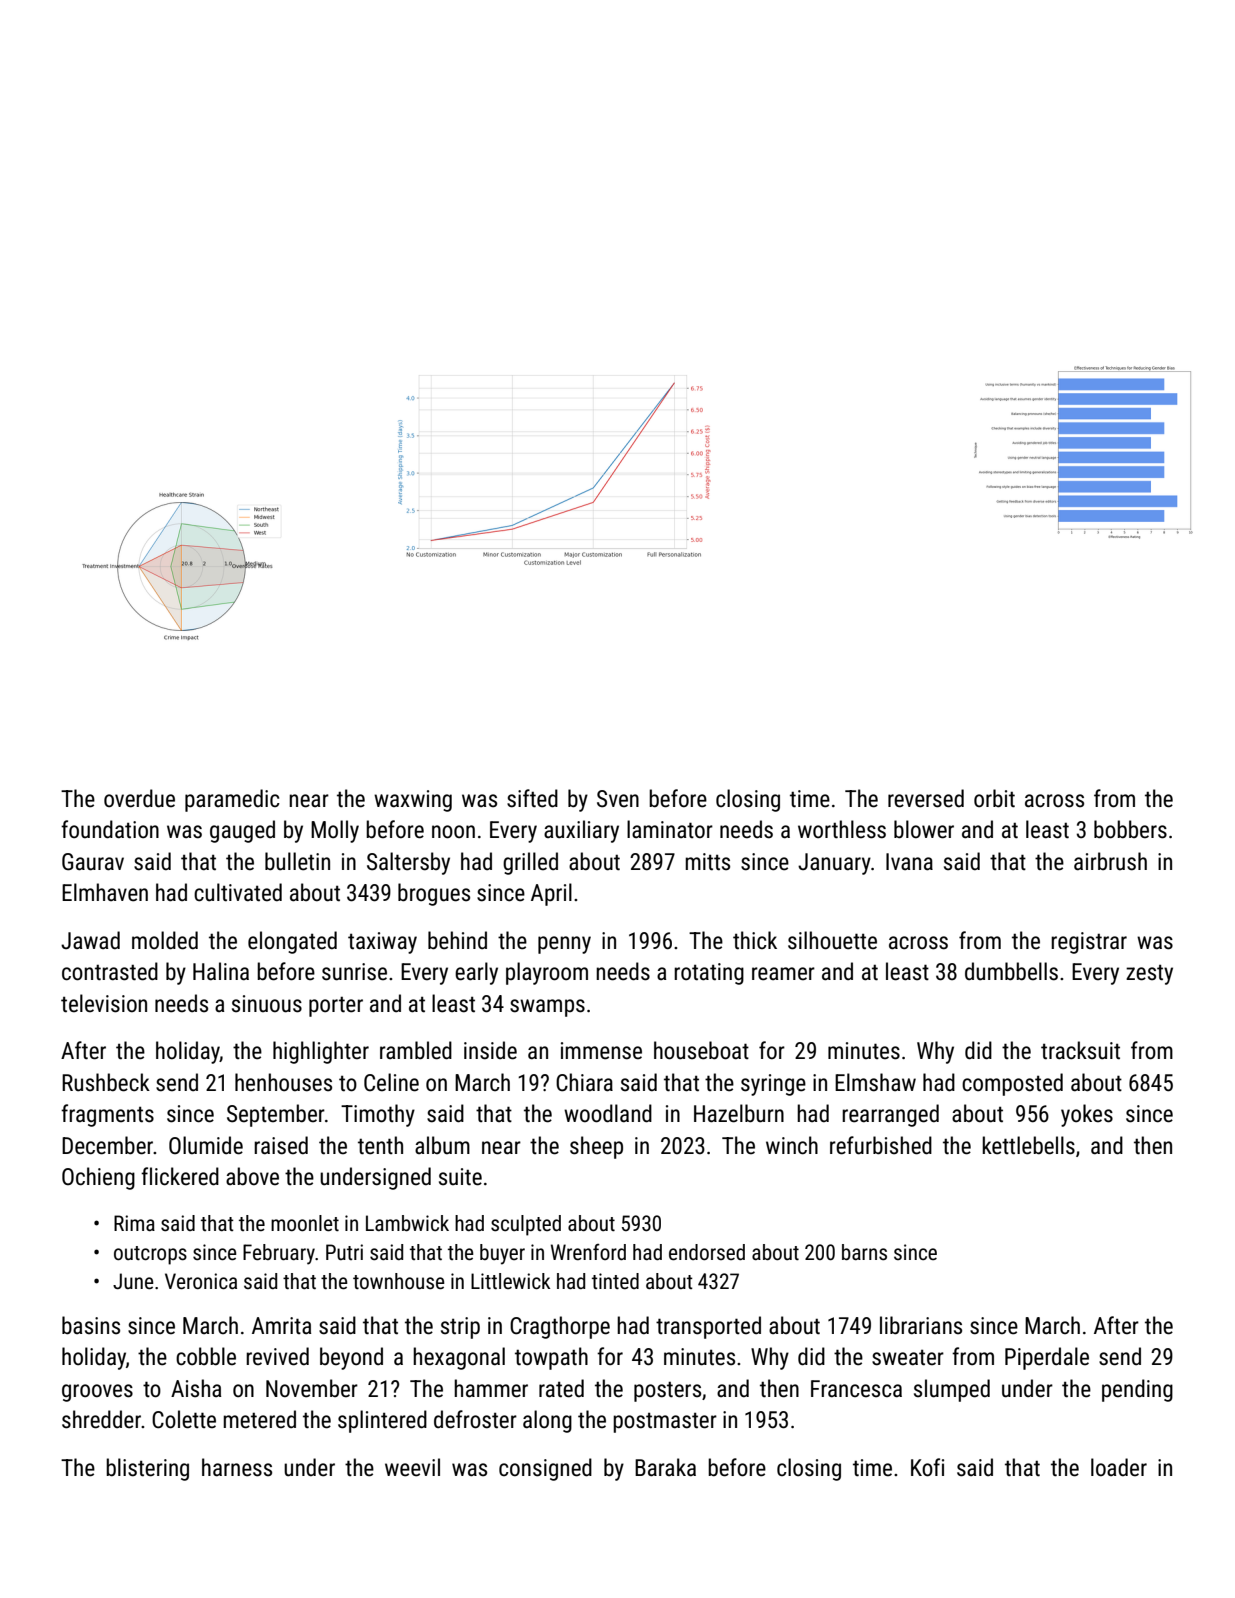  I want to click on album, so click(442, 1145).
